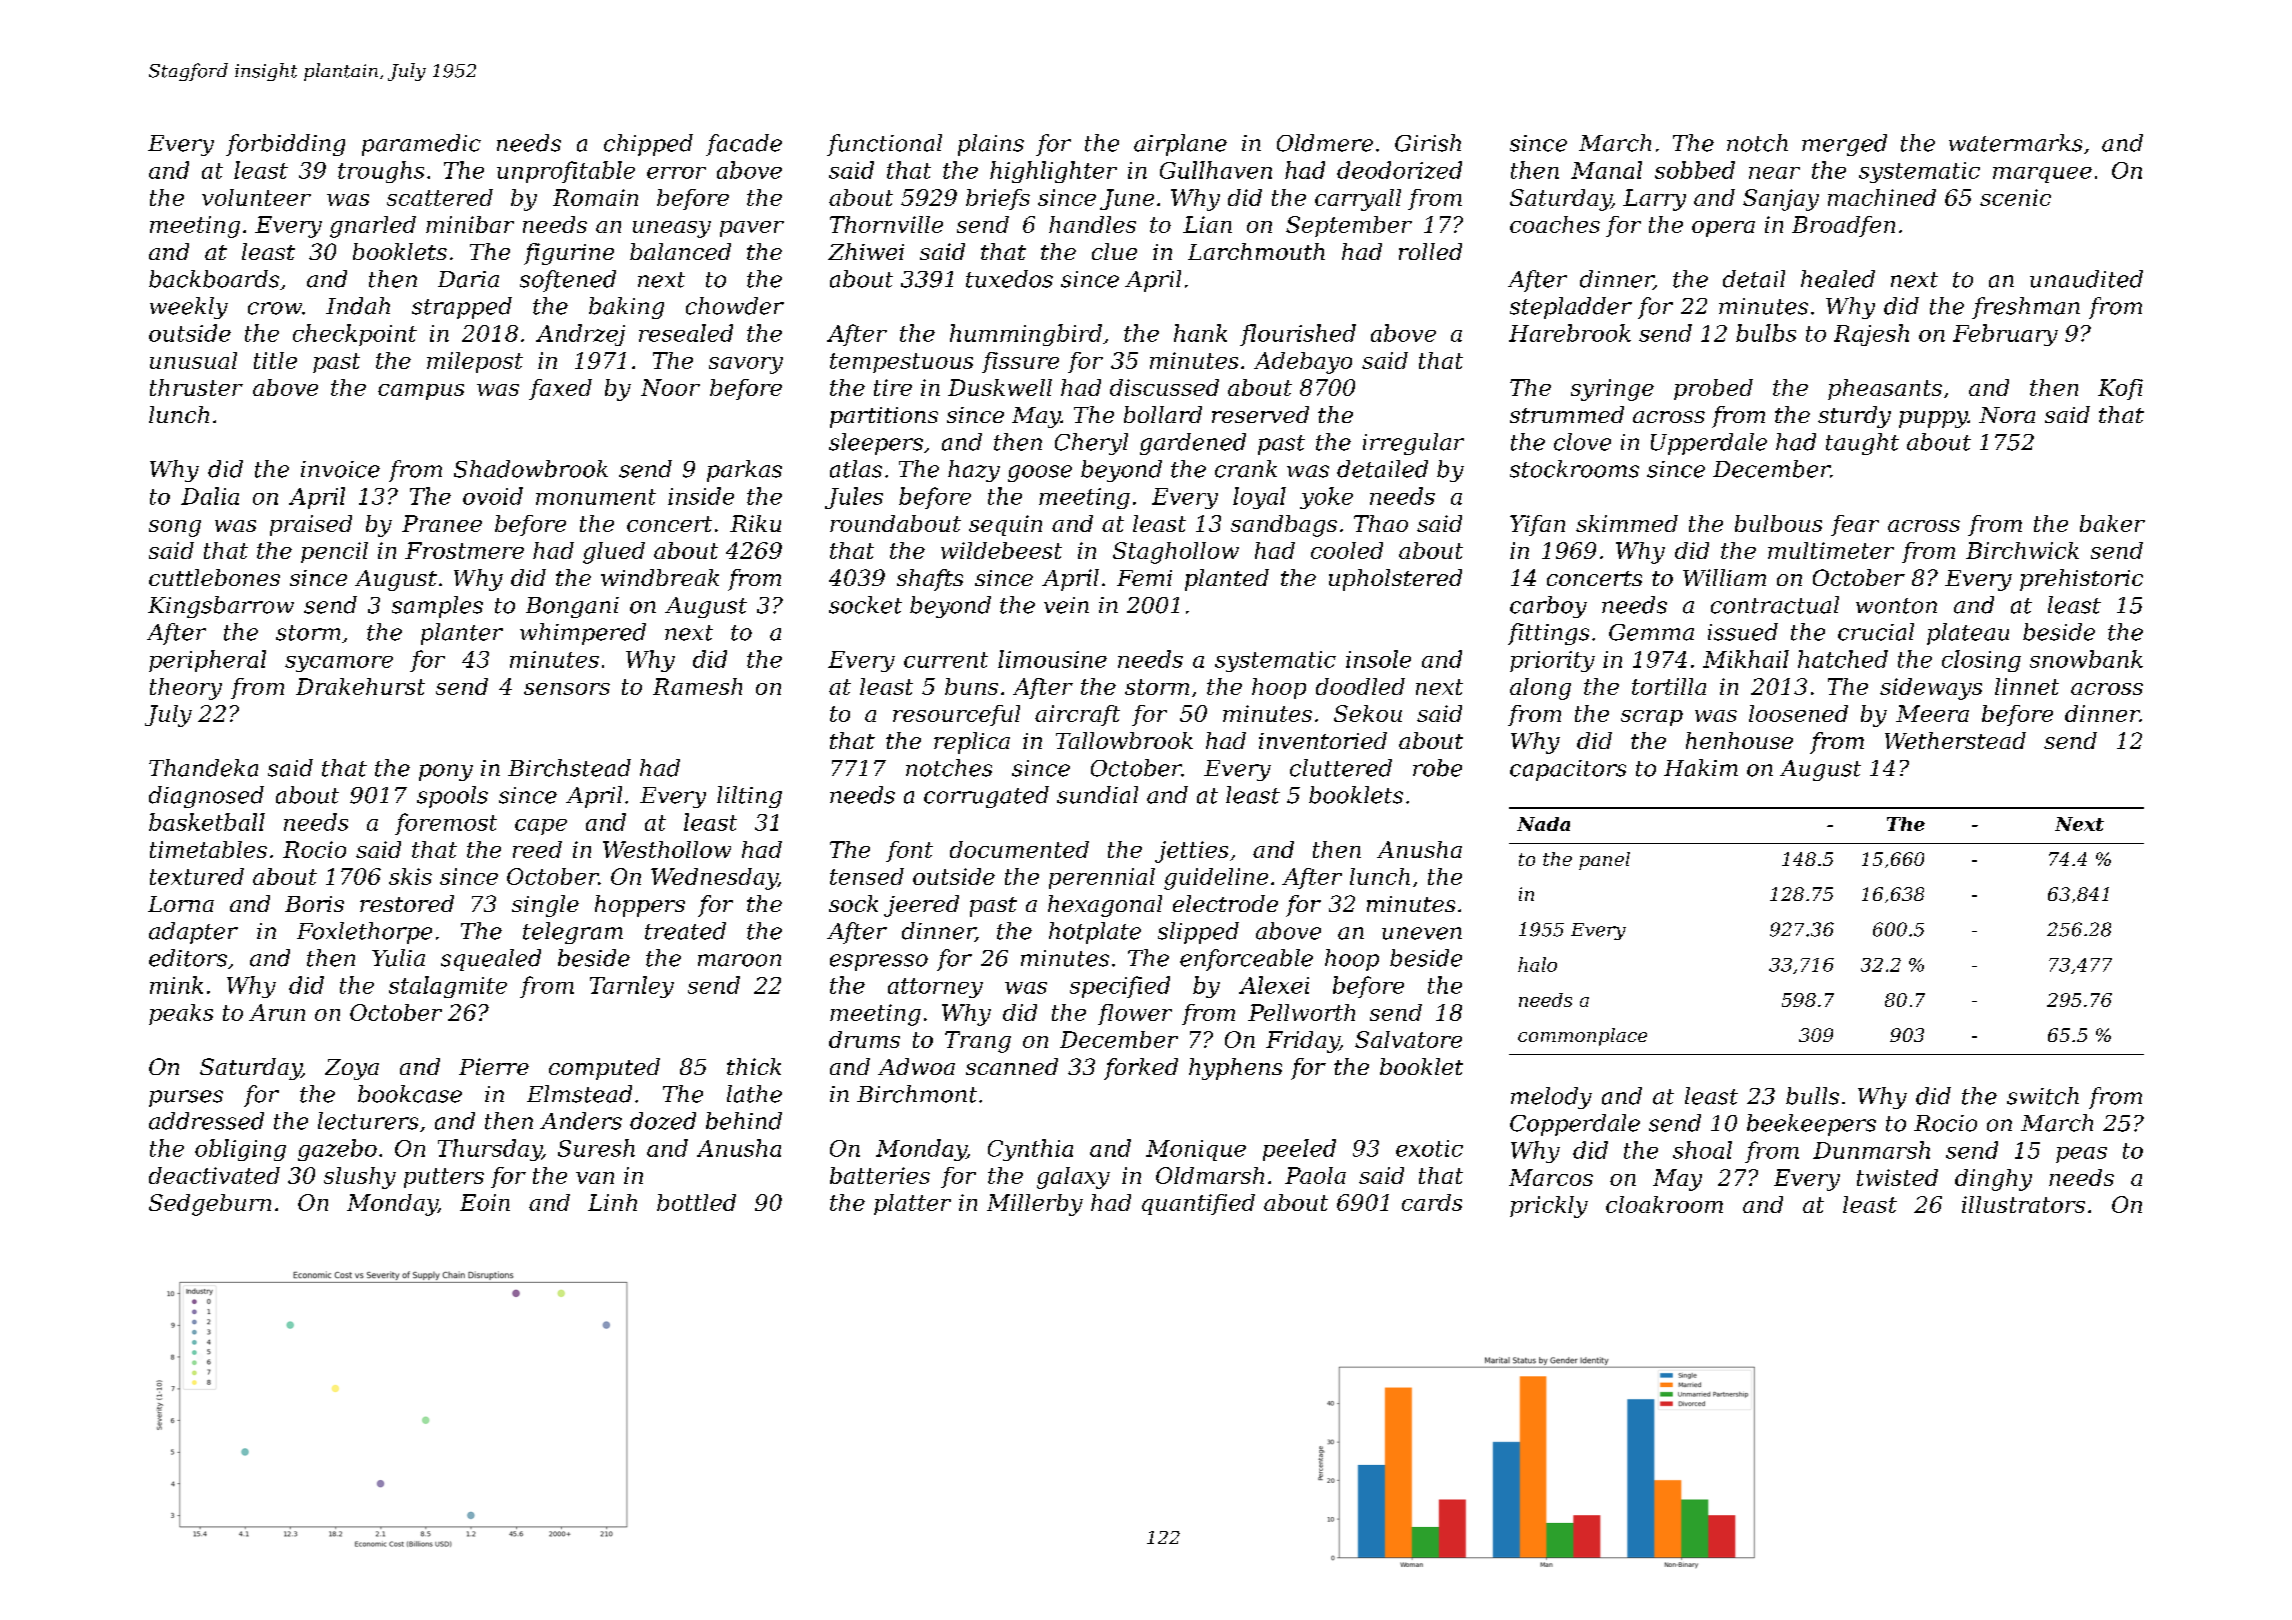 Image resolution: width=2292 pixels, height=1620 pixels. What do you see at coordinates (1812, 1096) in the document?
I see `bulls` at bounding box center [1812, 1096].
